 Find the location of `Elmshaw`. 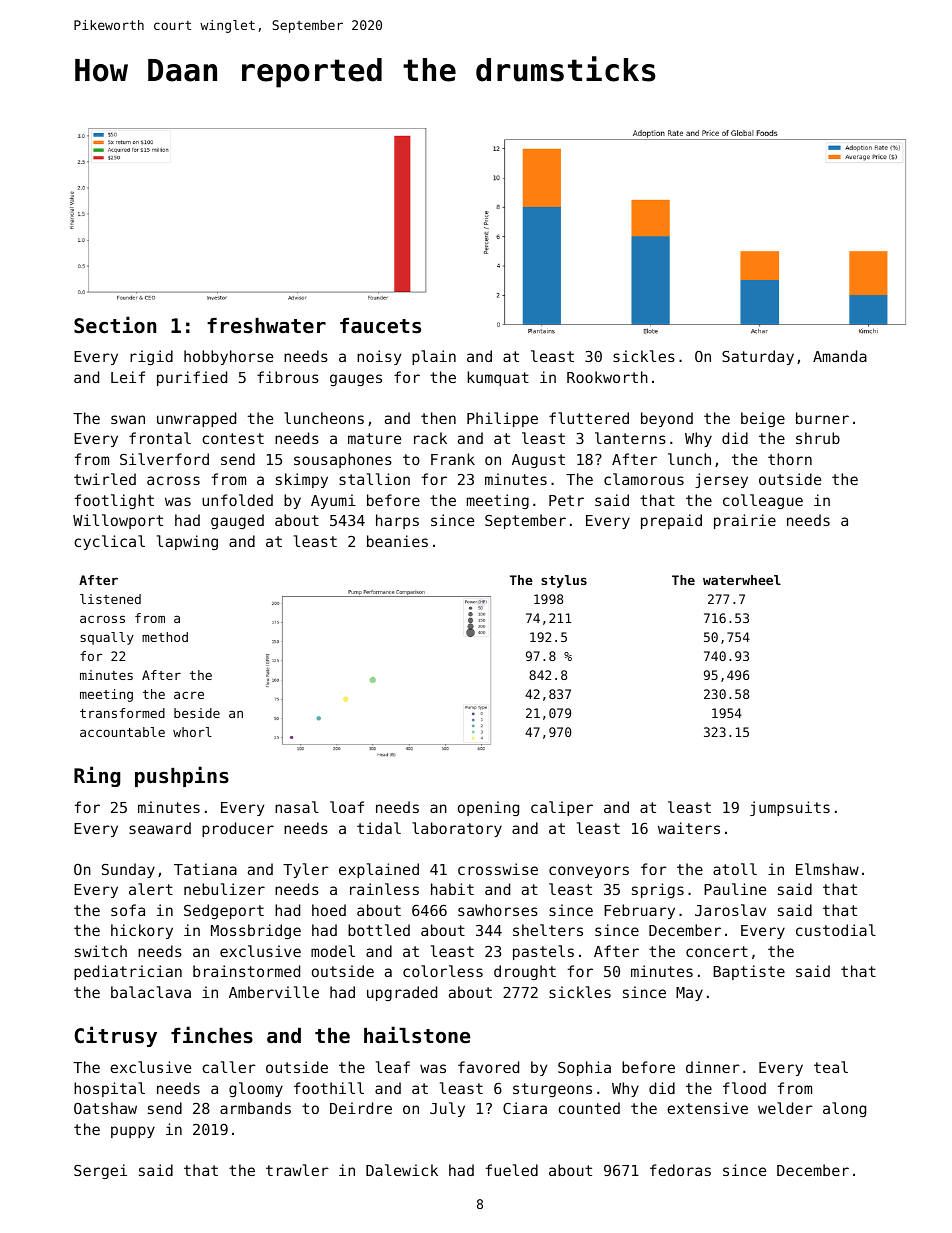

Elmshaw is located at coordinates (827, 869).
